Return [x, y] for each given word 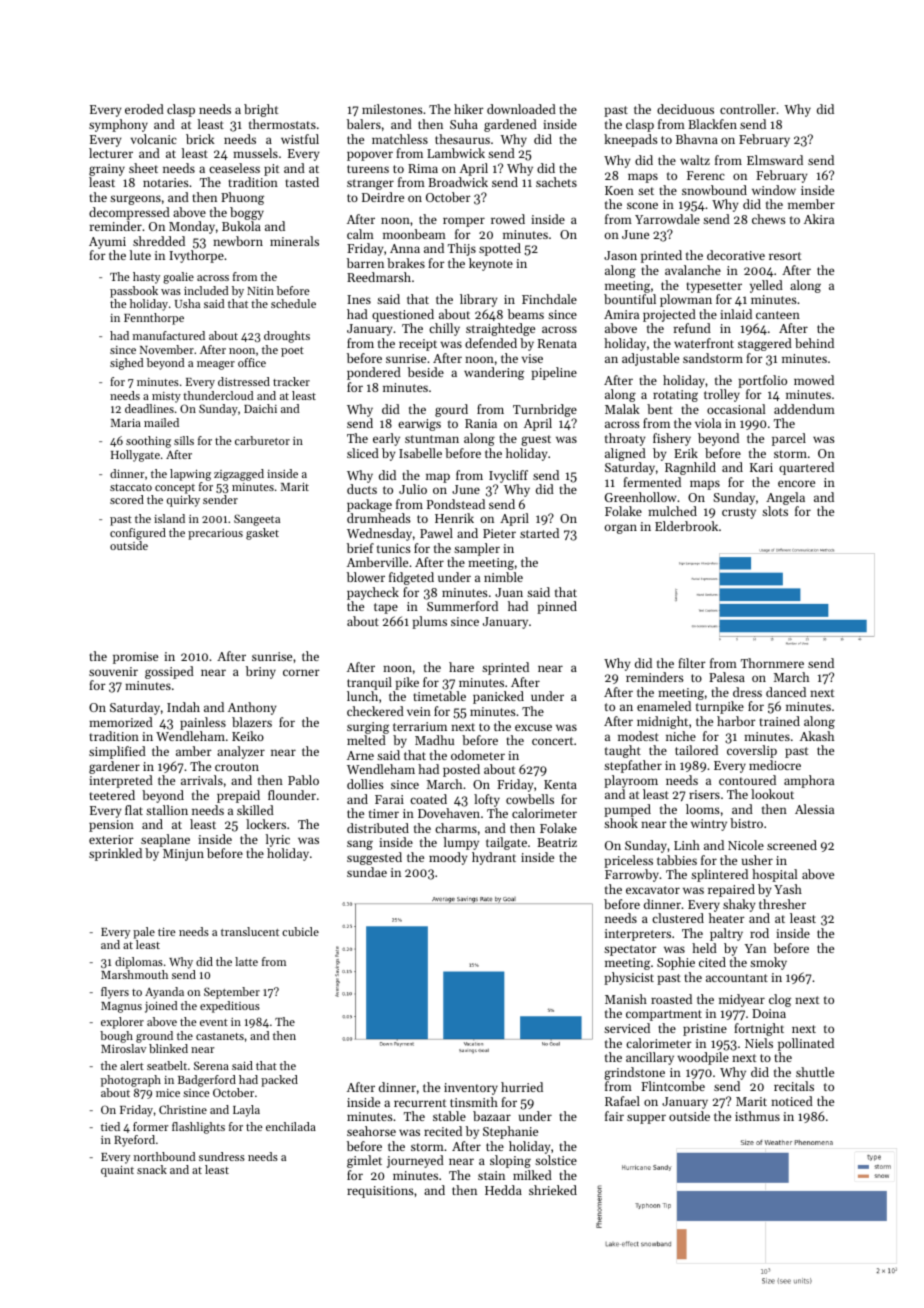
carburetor [262, 440]
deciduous [685, 109]
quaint [117, 1171]
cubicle [300, 931]
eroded [144, 109]
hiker [469, 109]
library [479, 300]
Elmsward [775, 160]
